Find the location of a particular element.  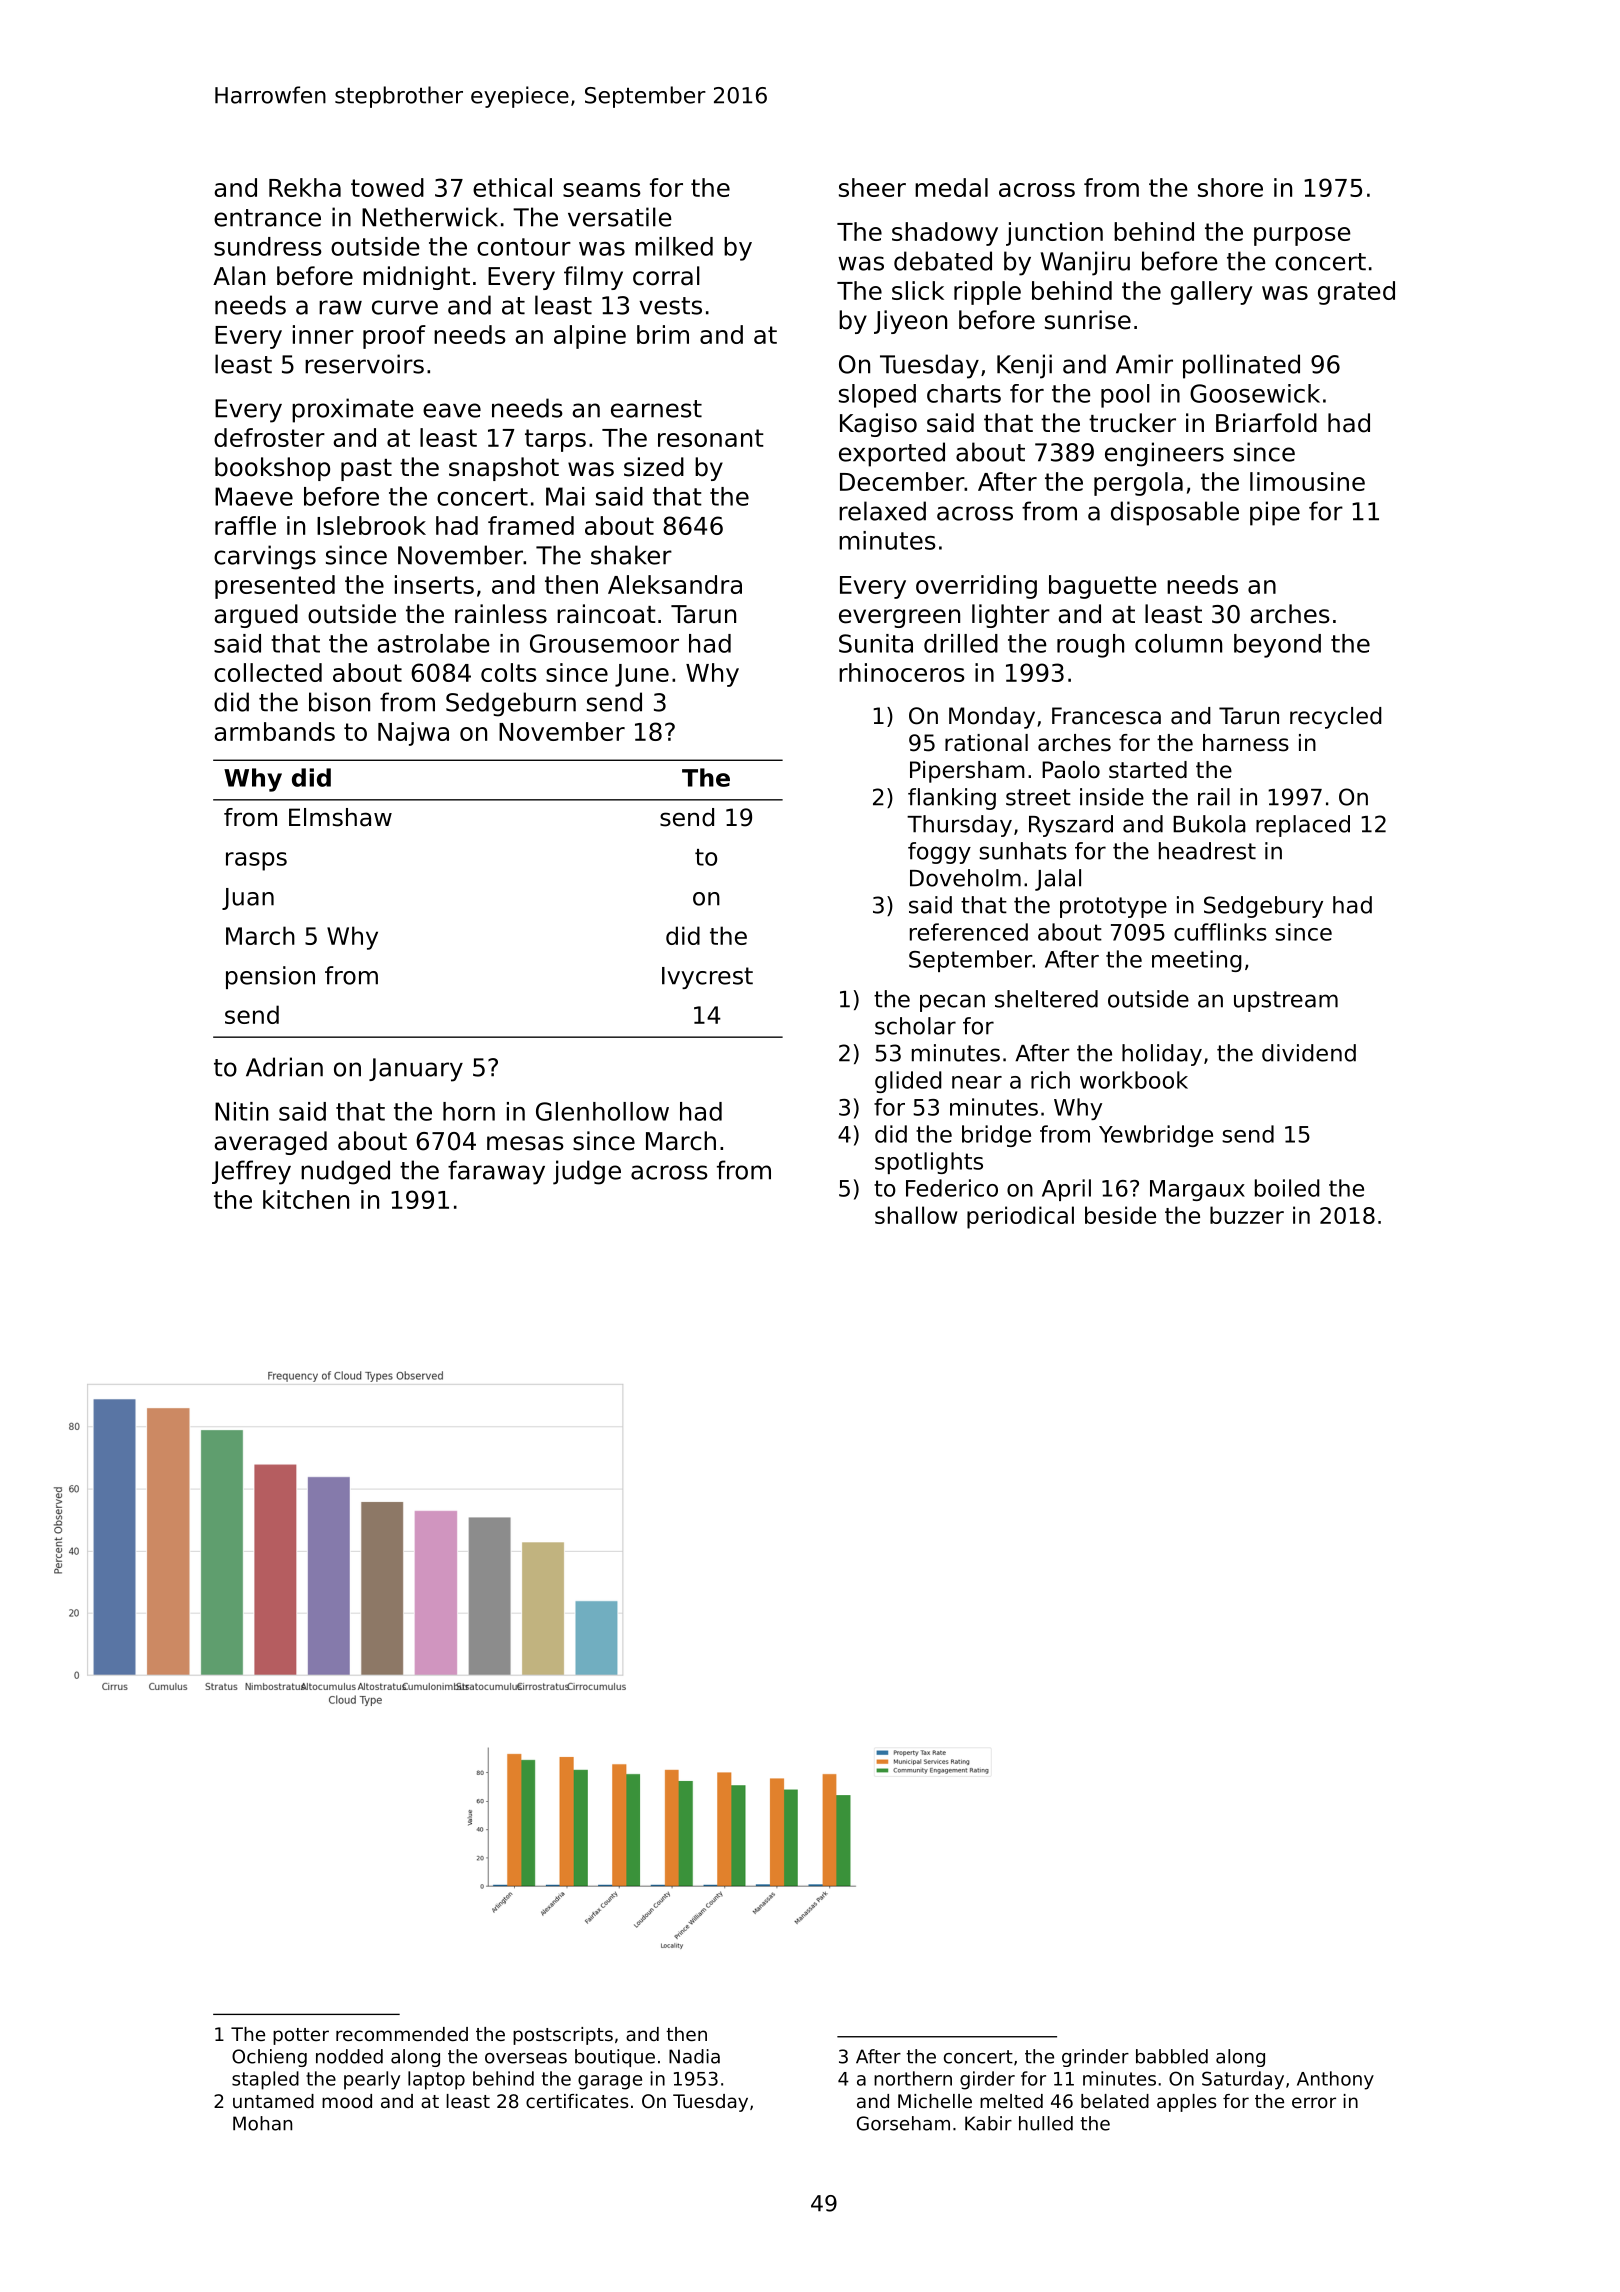

sheer is located at coordinates (872, 187).
